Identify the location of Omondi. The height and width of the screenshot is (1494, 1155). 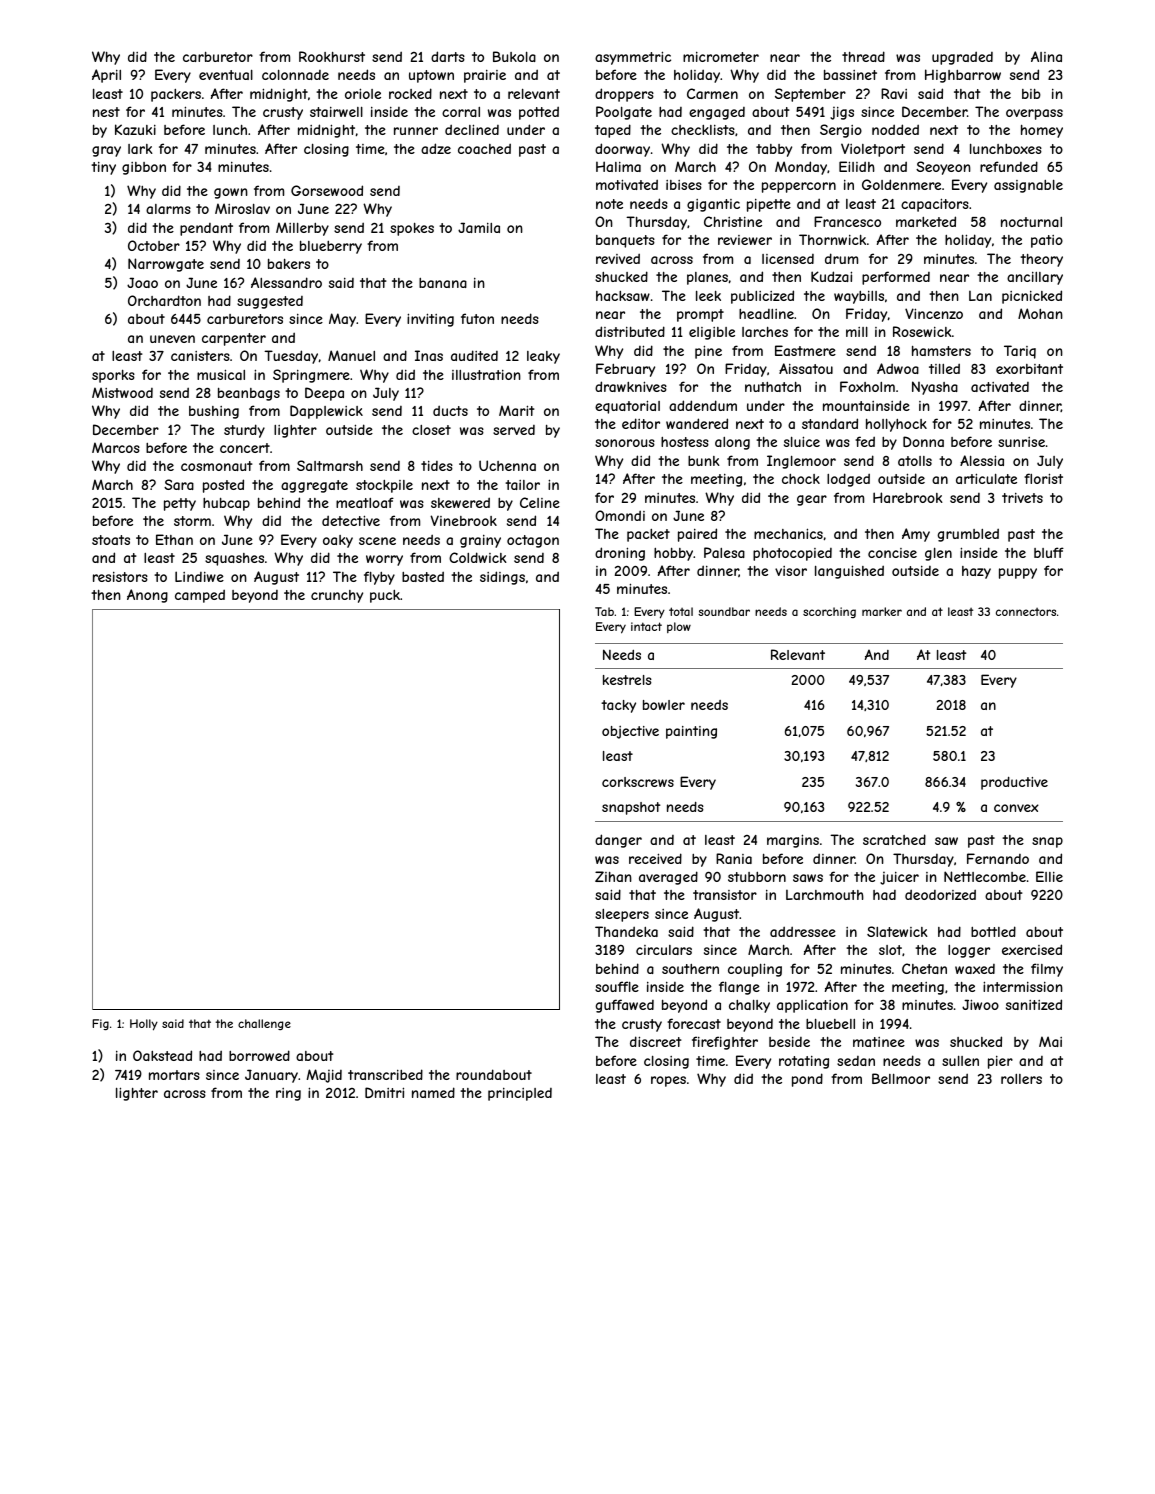
(620, 515).
